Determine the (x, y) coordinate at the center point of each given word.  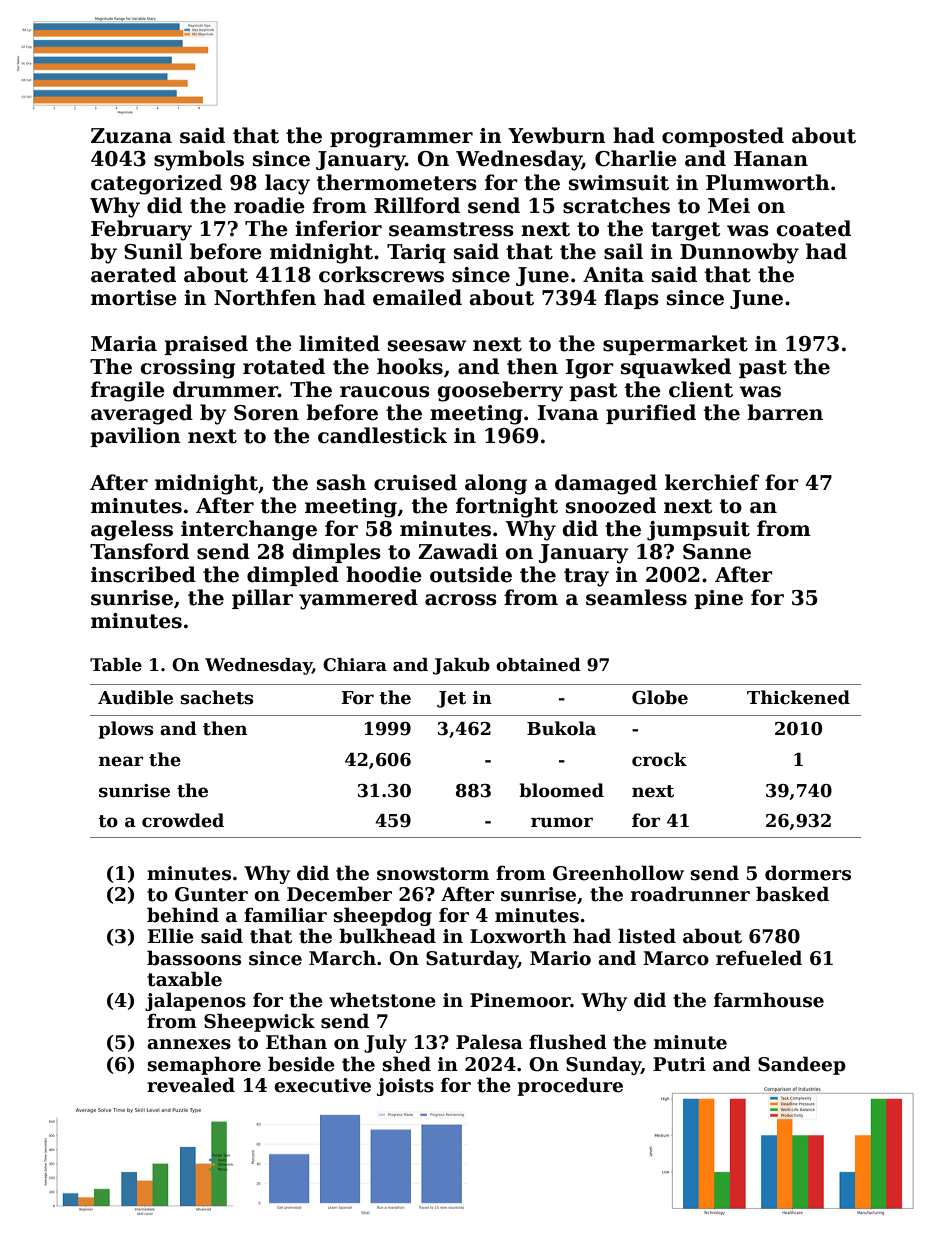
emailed (417, 297)
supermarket (675, 345)
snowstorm (433, 874)
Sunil (153, 251)
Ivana (568, 413)
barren (785, 412)
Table (116, 665)
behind (183, 915)
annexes (189, 1044)
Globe (660, 697)
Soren (266, 413)
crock (659, 759)
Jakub (461, 666)
